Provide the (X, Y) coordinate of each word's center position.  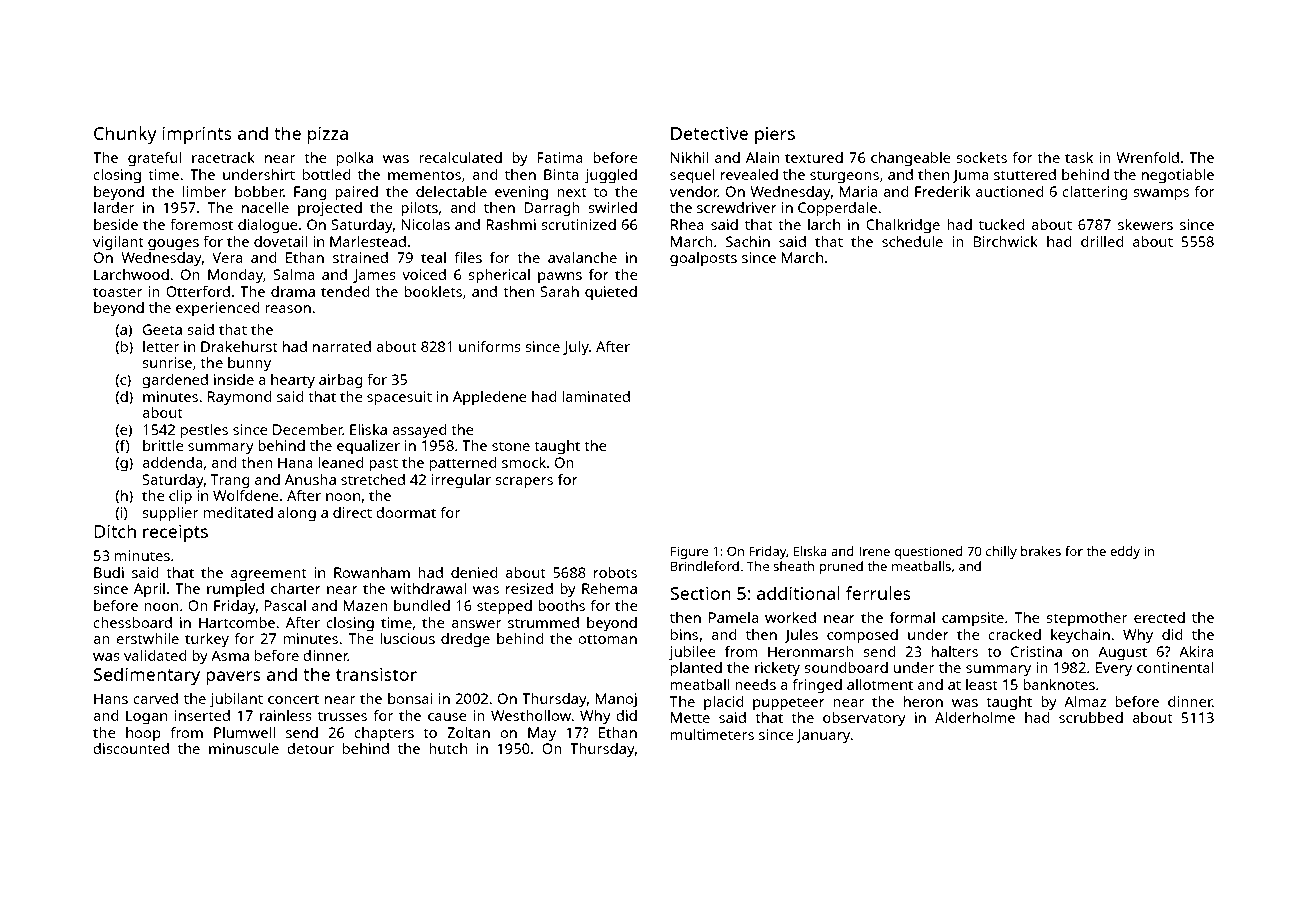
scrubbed (1091, 717)
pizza (328, 135)
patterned (463, 464)
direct (352, 512)
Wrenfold (1147, 157)
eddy (1125, 552)
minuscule (244, 748)
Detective (709, 133)
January (823, 736)
